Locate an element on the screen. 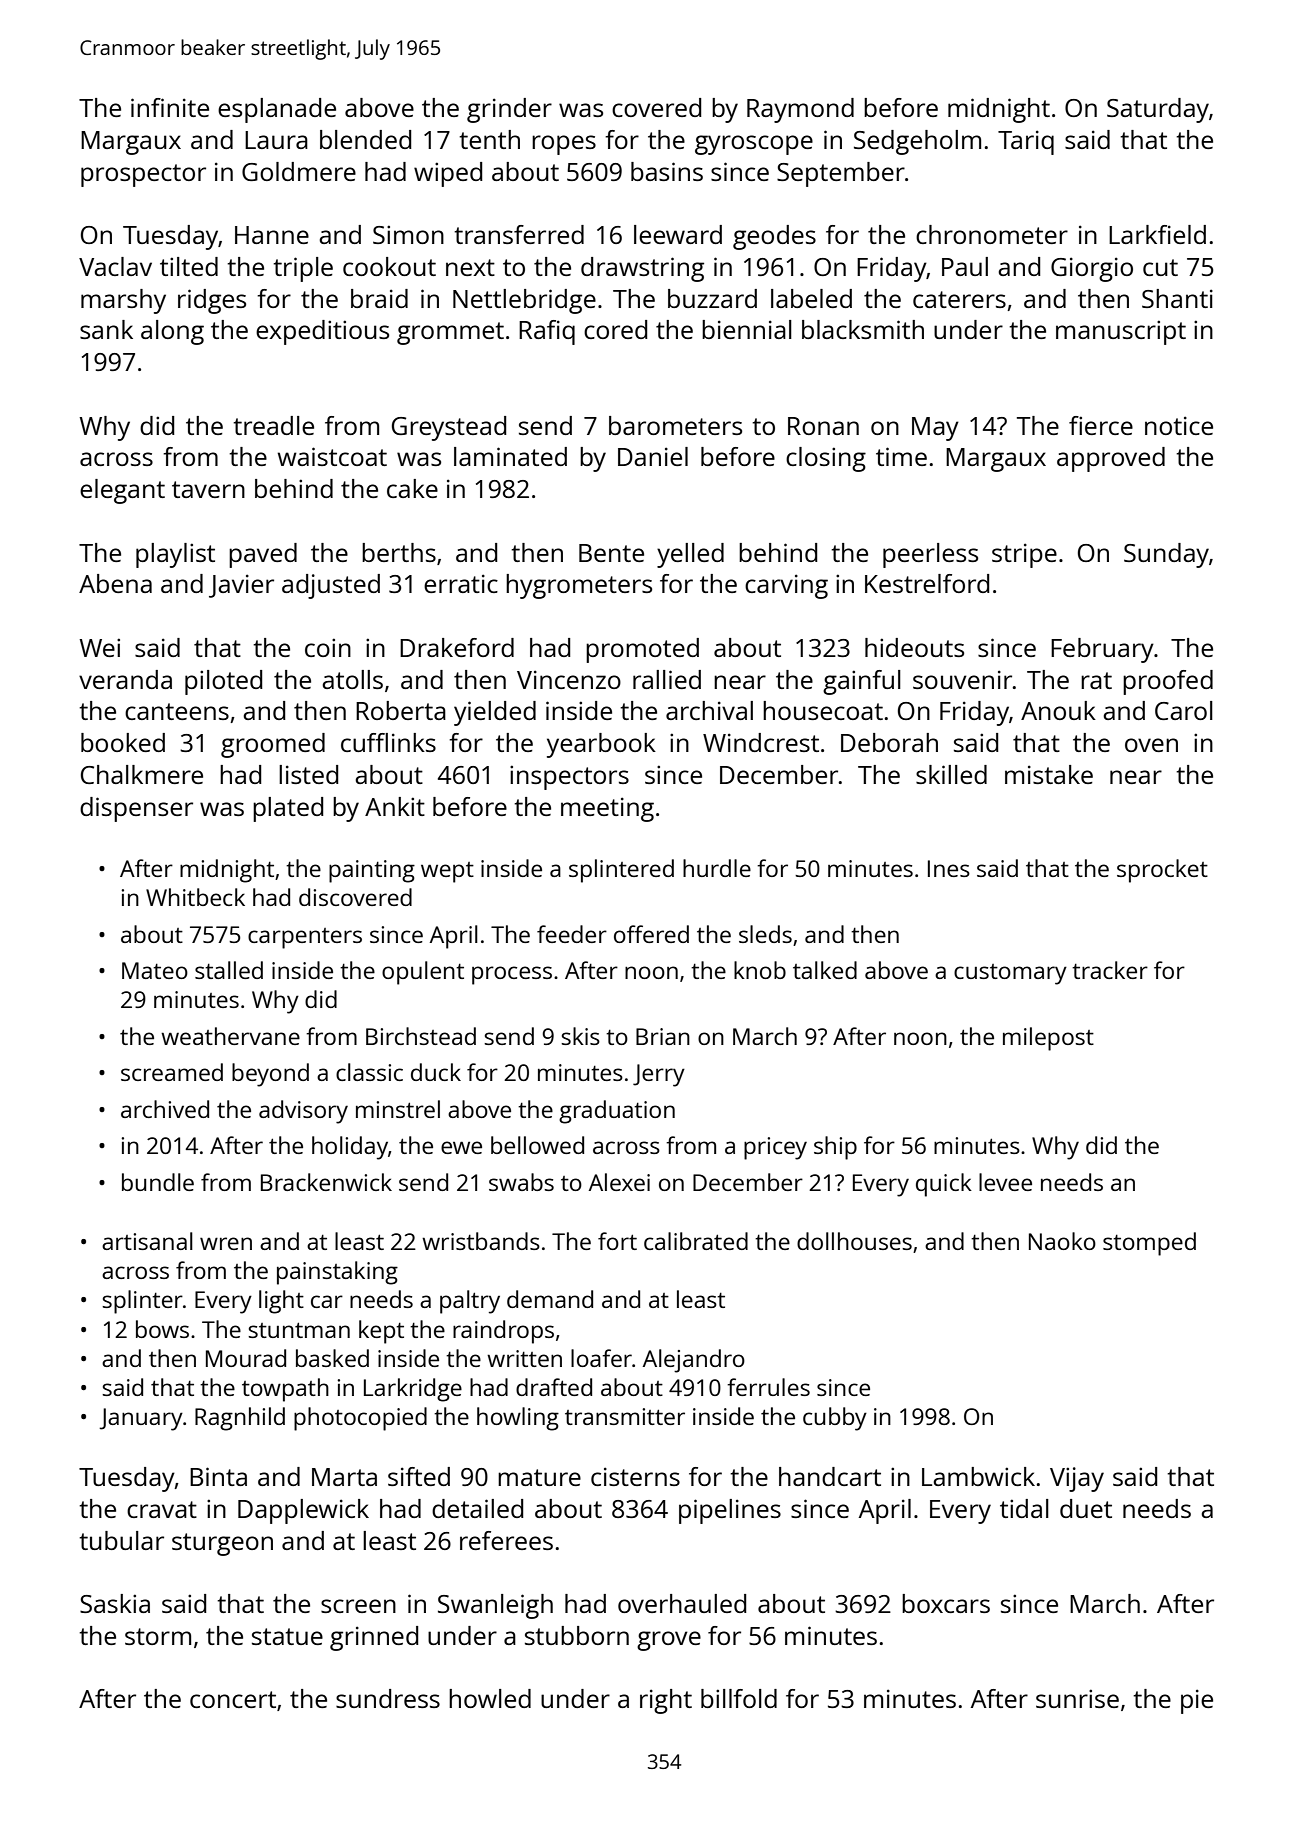 Image resolution: width=1294 pixels, height=1830 pixels. Tariq is located at coordinates (1026, 142).
